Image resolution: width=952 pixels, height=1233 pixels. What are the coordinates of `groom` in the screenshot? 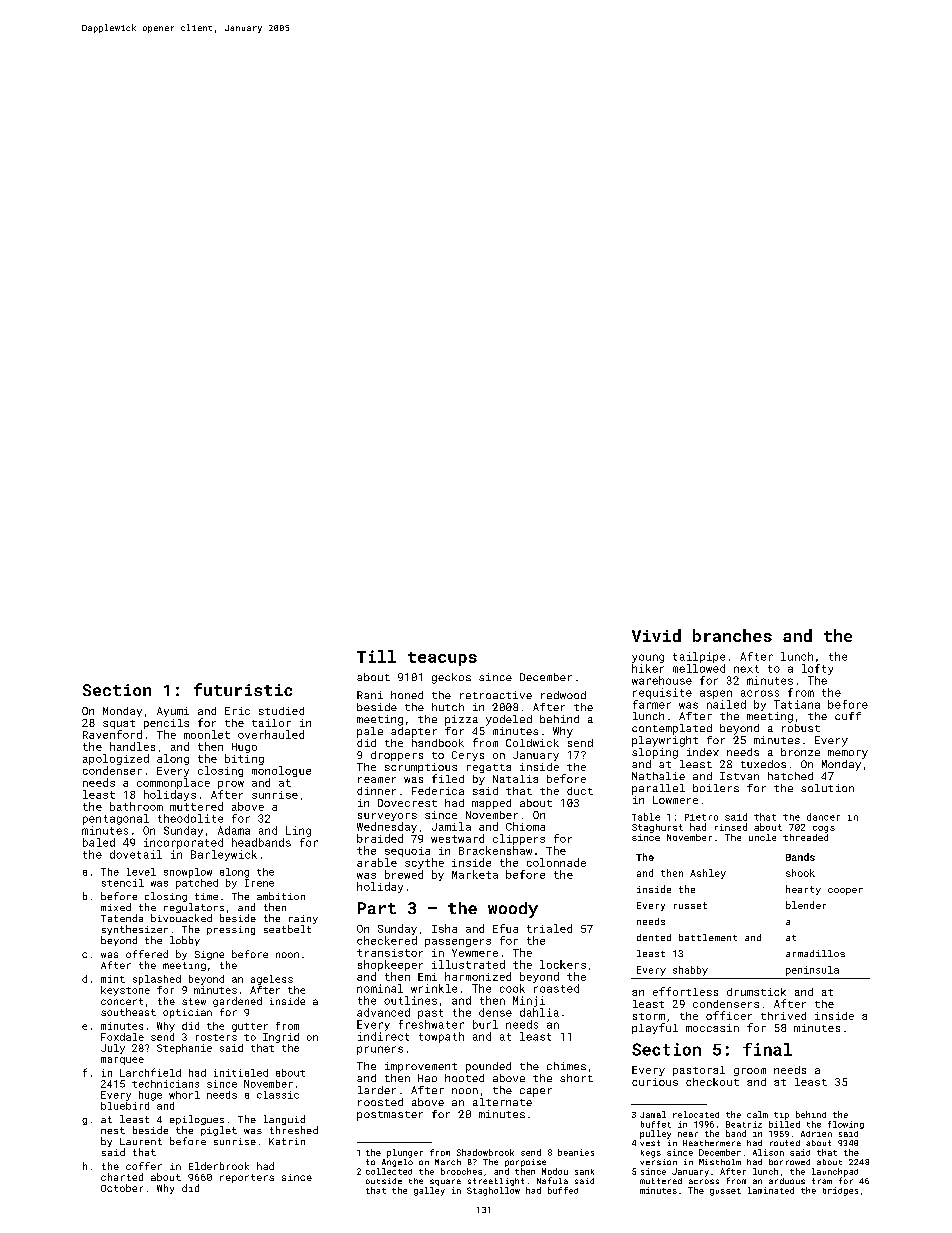 It's located at (750, 1072).
